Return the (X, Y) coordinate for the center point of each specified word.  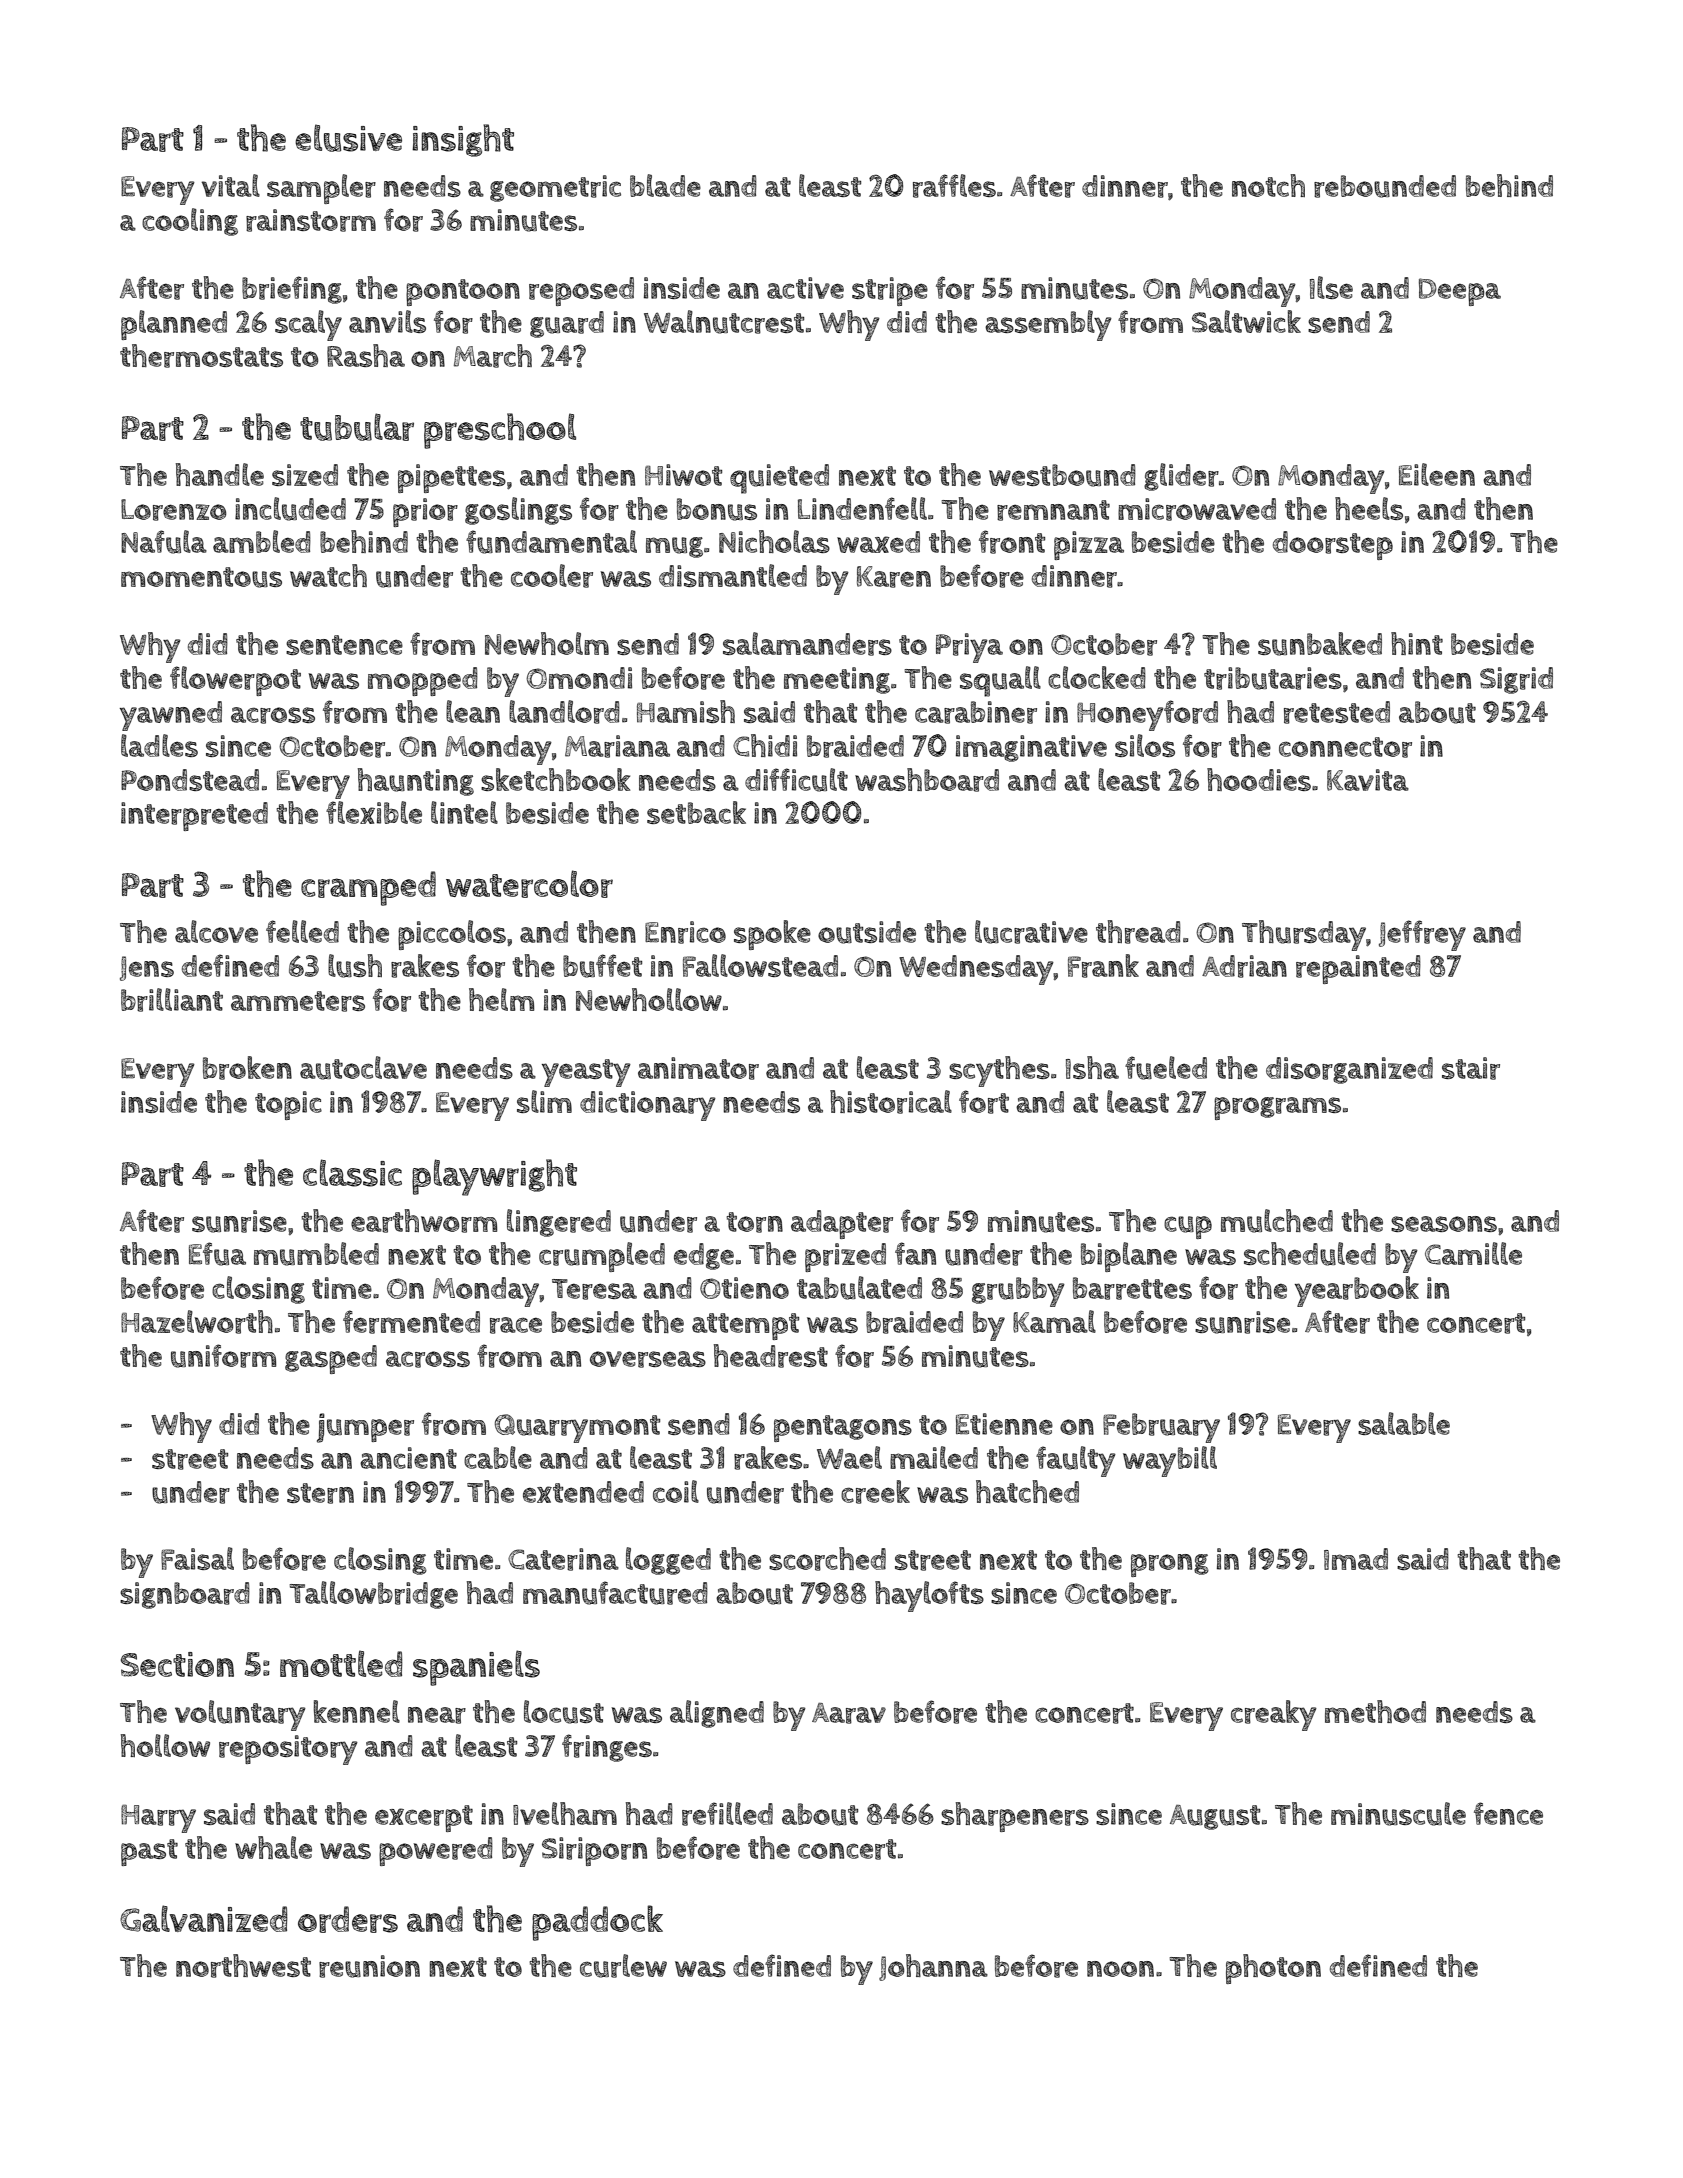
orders (348, 1919)
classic (352, 1173)
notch (1268, 185)
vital (230, 185)
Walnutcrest (724, 322)
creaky (1274, 1715)
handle (220, 474)
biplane (1129, 1257)
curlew (623, 1966)
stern (320, 1493)
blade (665, 185)
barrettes (1132, 1288)
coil (676, 1491)
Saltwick (1246, 321)
